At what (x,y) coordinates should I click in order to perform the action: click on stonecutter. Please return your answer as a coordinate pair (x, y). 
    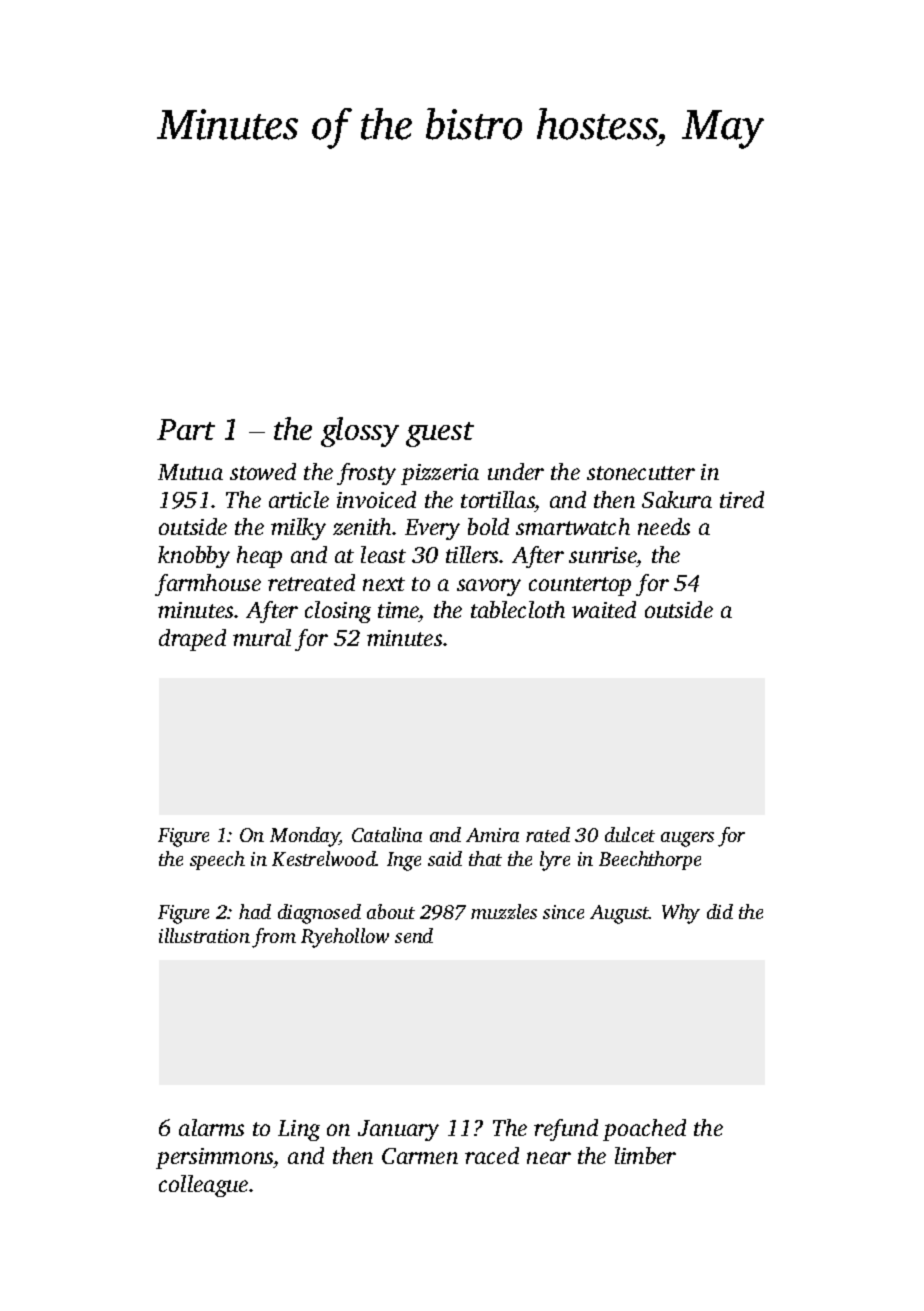
    Looking at the image, I should click on (641, 473).
